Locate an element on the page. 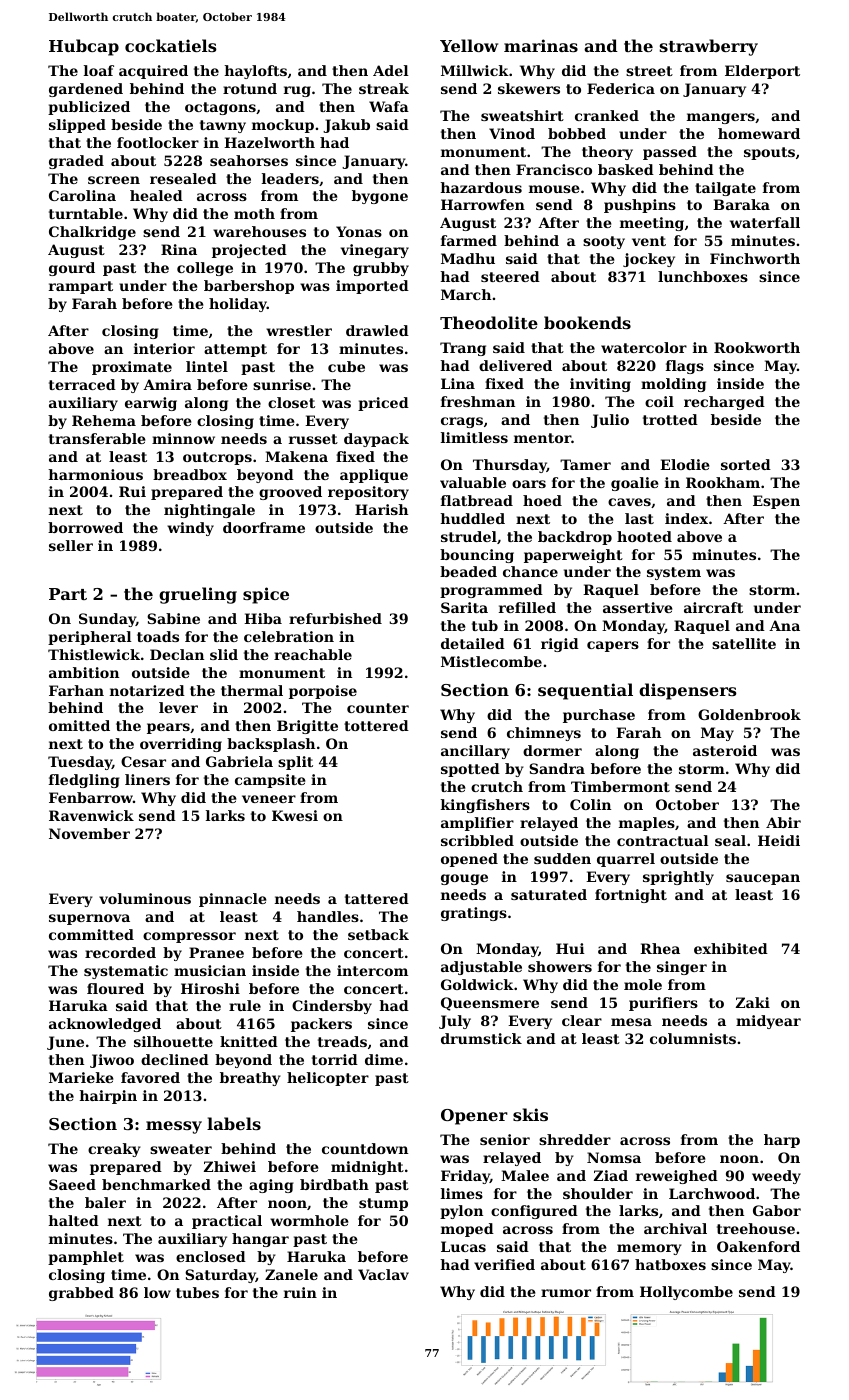 This image has height=1400, width=849. russet is located at coordinates (313, 439).
